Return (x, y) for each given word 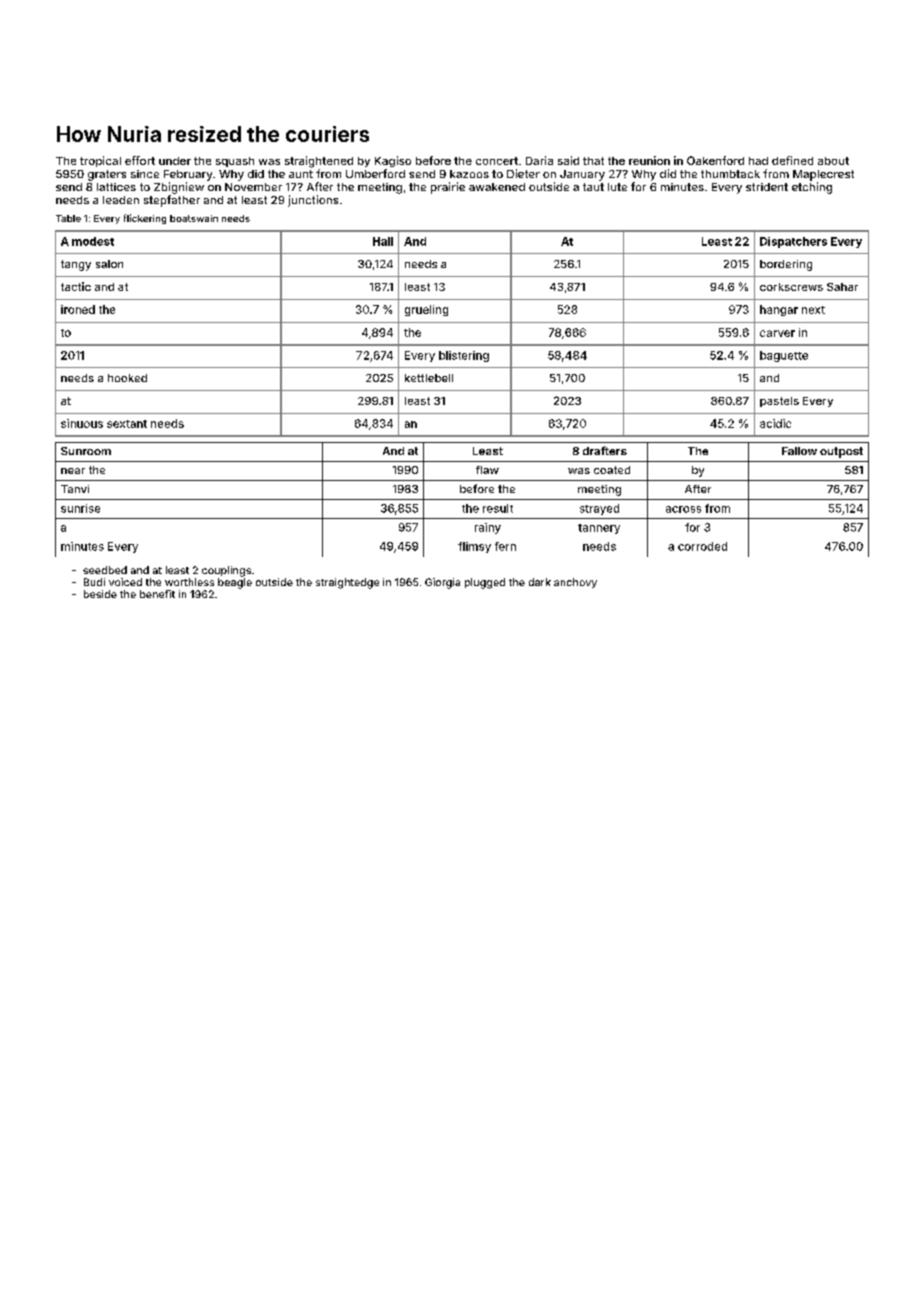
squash (235, 162)
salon (109, 264)
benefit (157, 594)
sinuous (82, 423)
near (73, 471)
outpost (841, 452)
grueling (426, 310)
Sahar (842, 287)
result (498, 508)
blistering (464, 356)
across (683, 509)
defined (792, 160)
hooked (127, 378)
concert (497, 161)
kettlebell (429, 378)
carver (777, 333)
